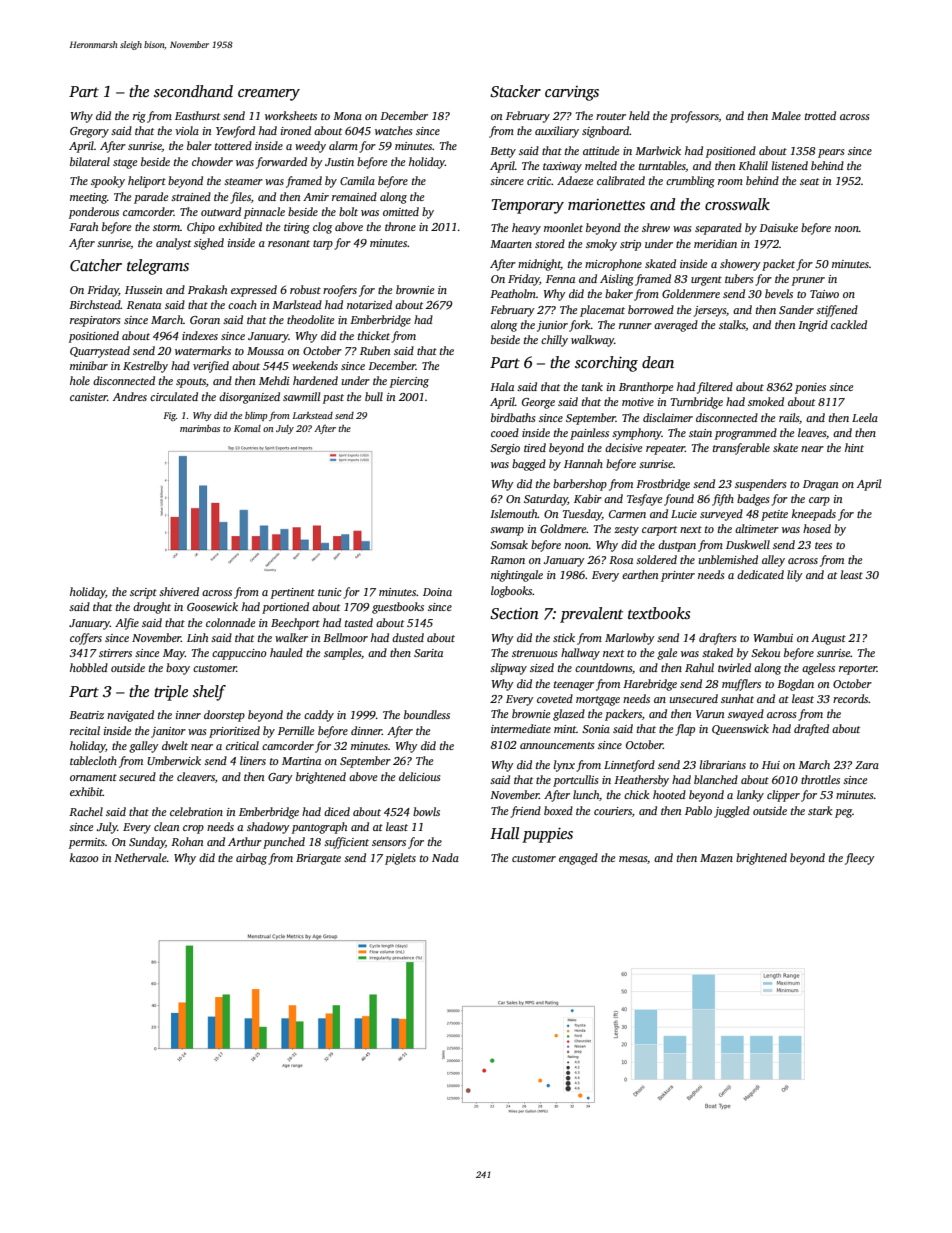 The image size is (952, 1233). What do you see at coordinates (209, 244) in the screenshot?
I see `sighed` at bounding box center [209, 244].
